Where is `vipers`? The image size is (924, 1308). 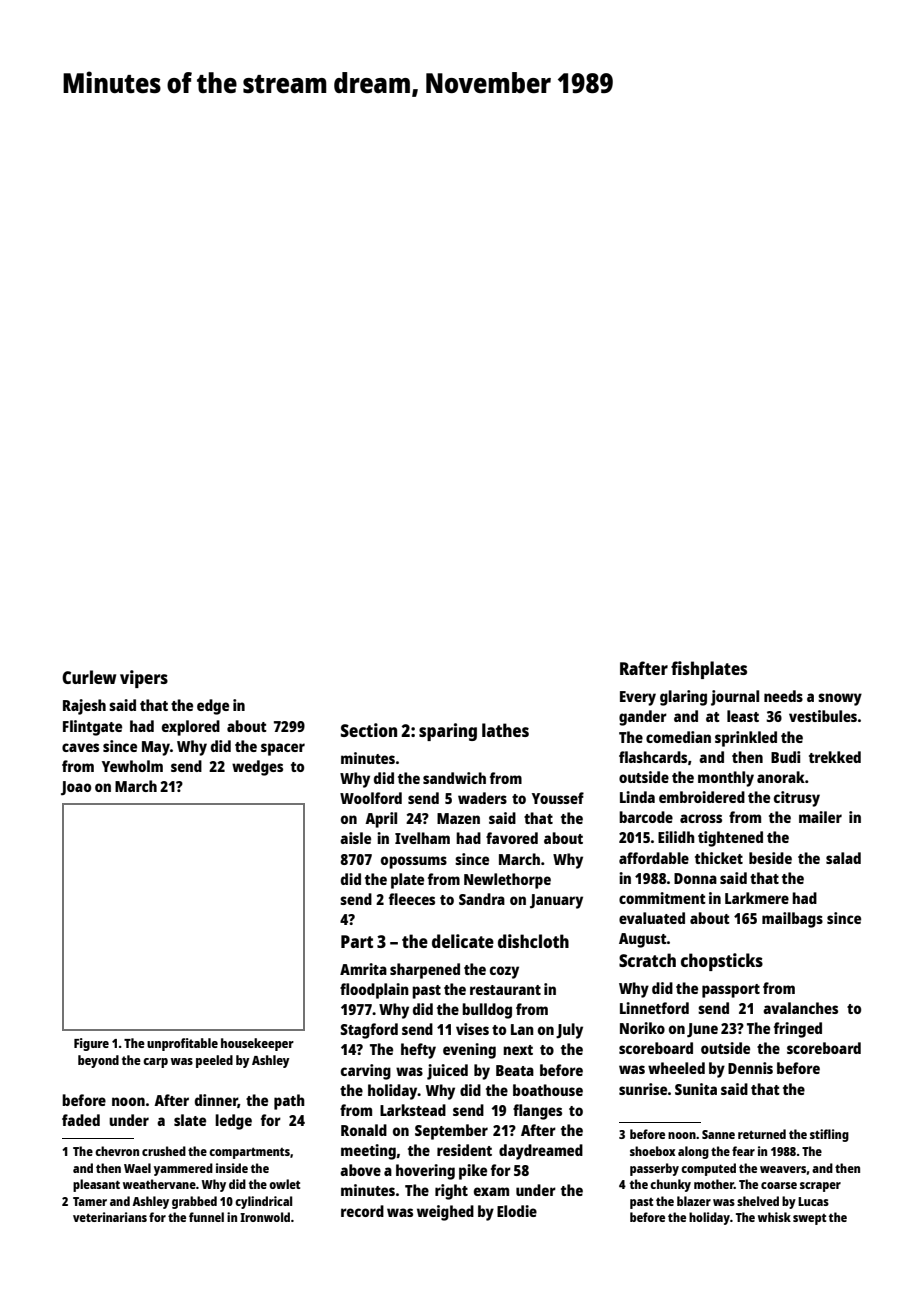 vipers is located at coordinates (144, 679).
